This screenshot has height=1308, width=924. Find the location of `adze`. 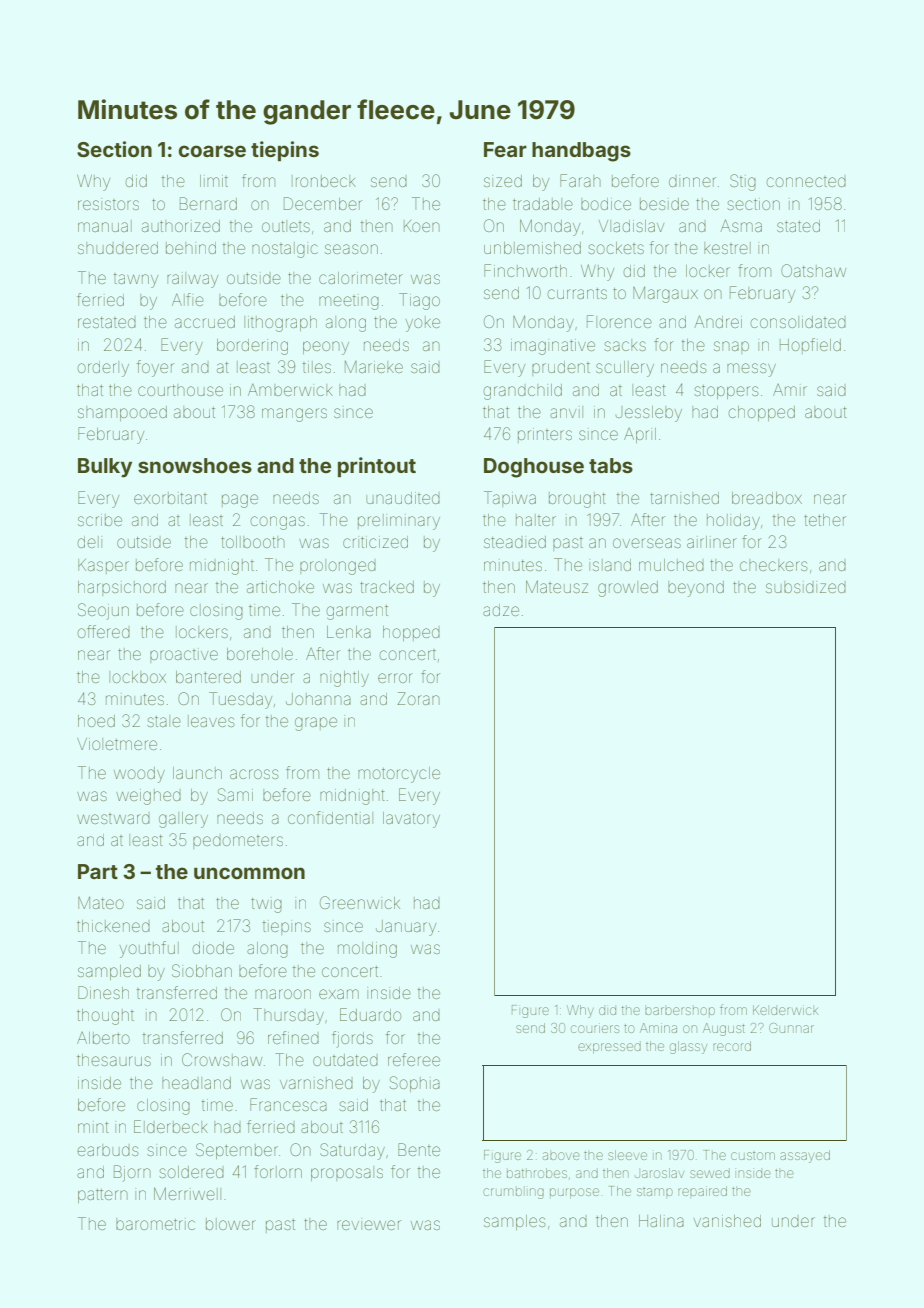

adze is located at coordinates (501, 610).
